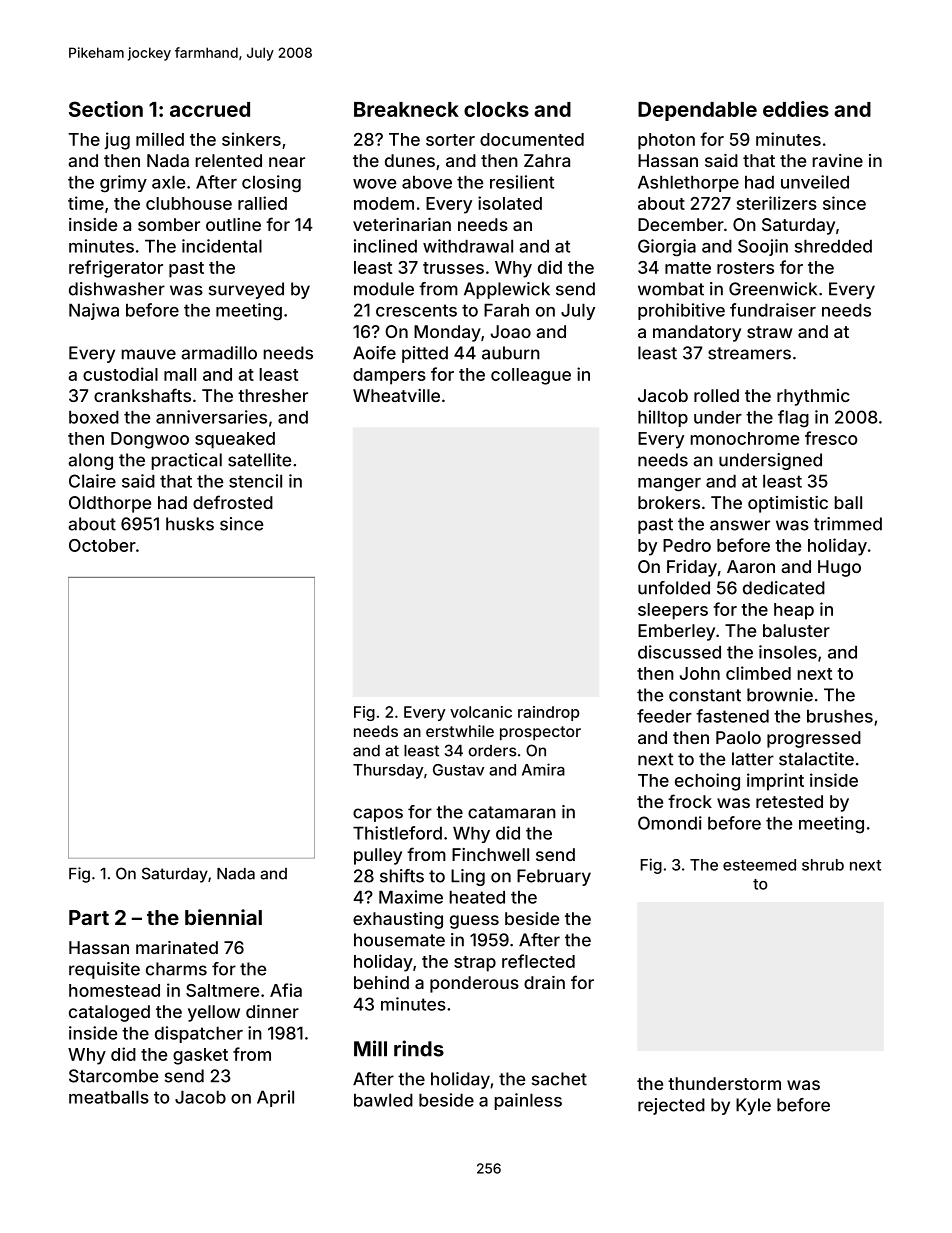 The height and width of the image is (1233, 952). What do you see at coordinates (813, 397) in the image?
I see `rhythmic` at bounding box center [813, 397].
